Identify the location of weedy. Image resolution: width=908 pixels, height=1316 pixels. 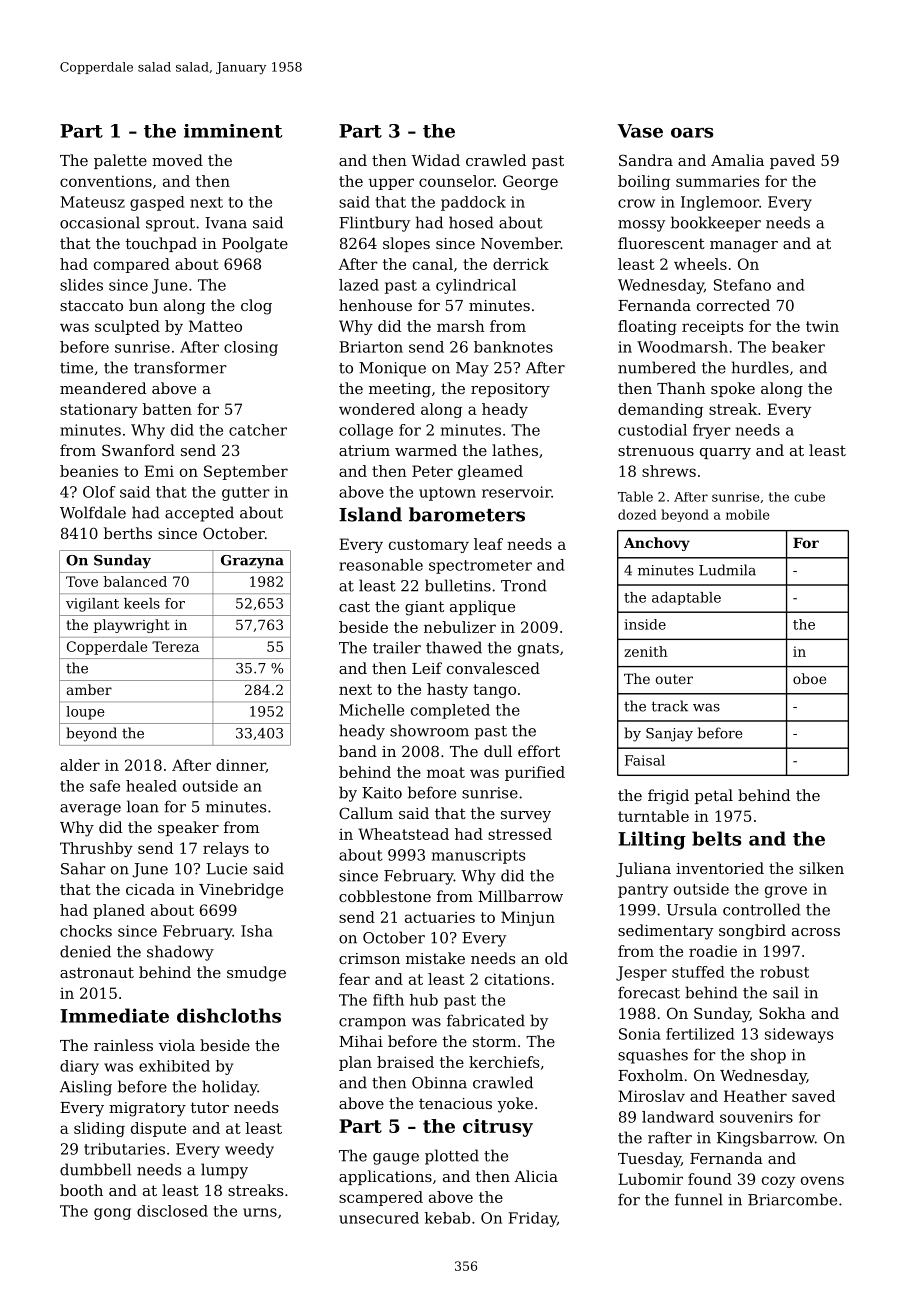
(249, 1150).
